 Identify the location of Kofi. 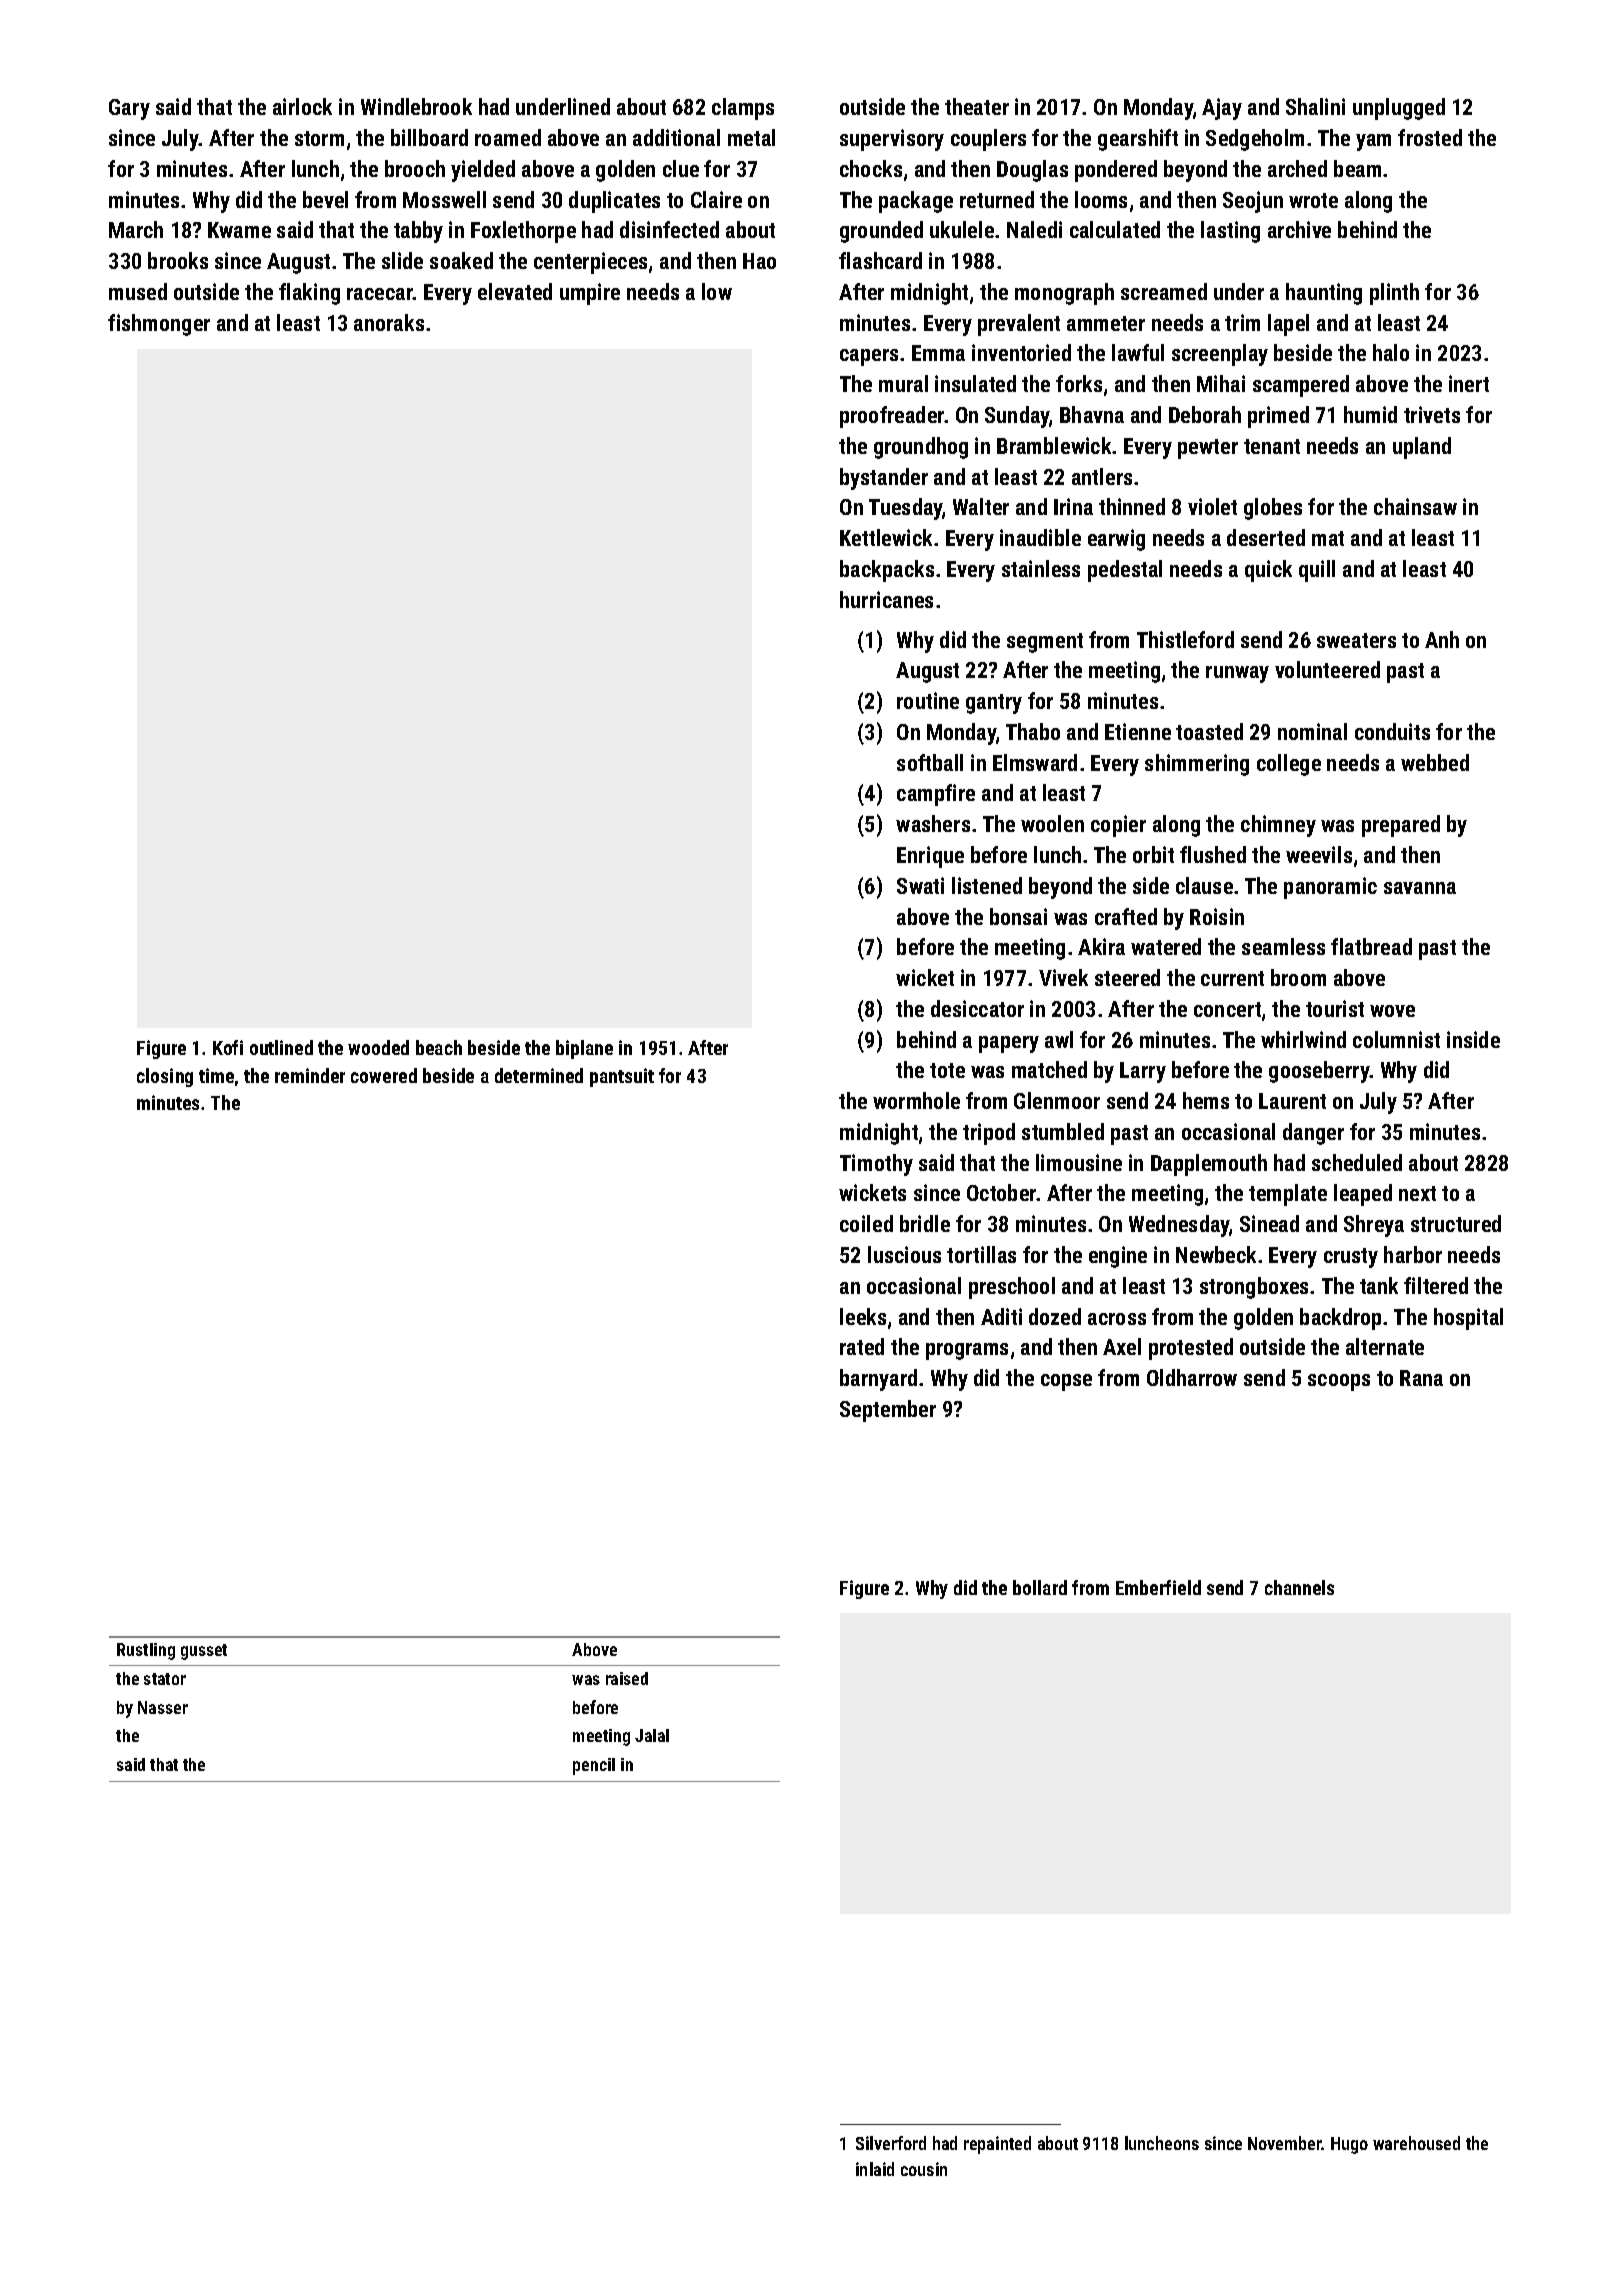
(228, 1047).
